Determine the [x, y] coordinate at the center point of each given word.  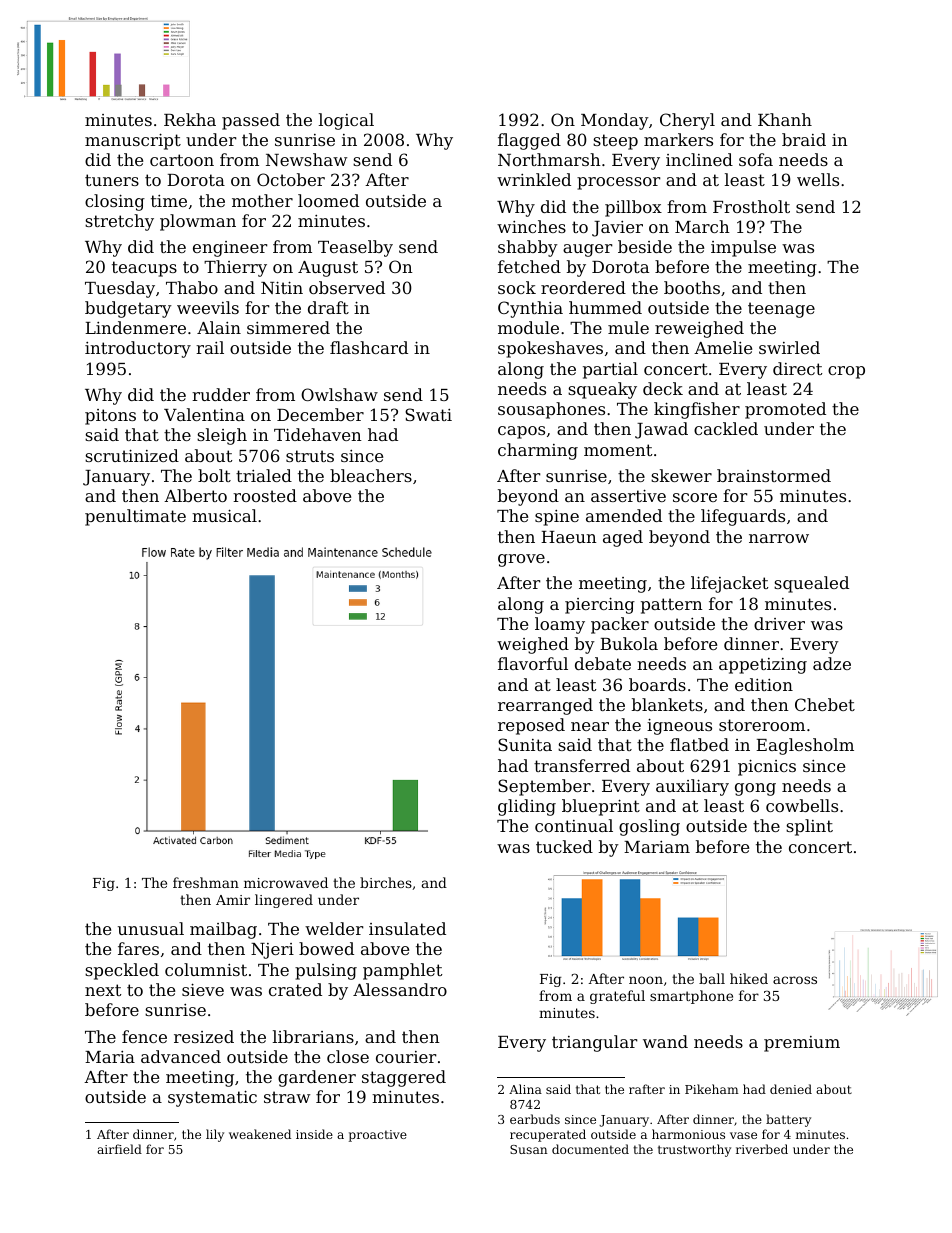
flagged [529, 141]
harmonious [688, 1134]
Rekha [190, 119]
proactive [378, 1136]
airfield [119, 1149]
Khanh [785, 119]
